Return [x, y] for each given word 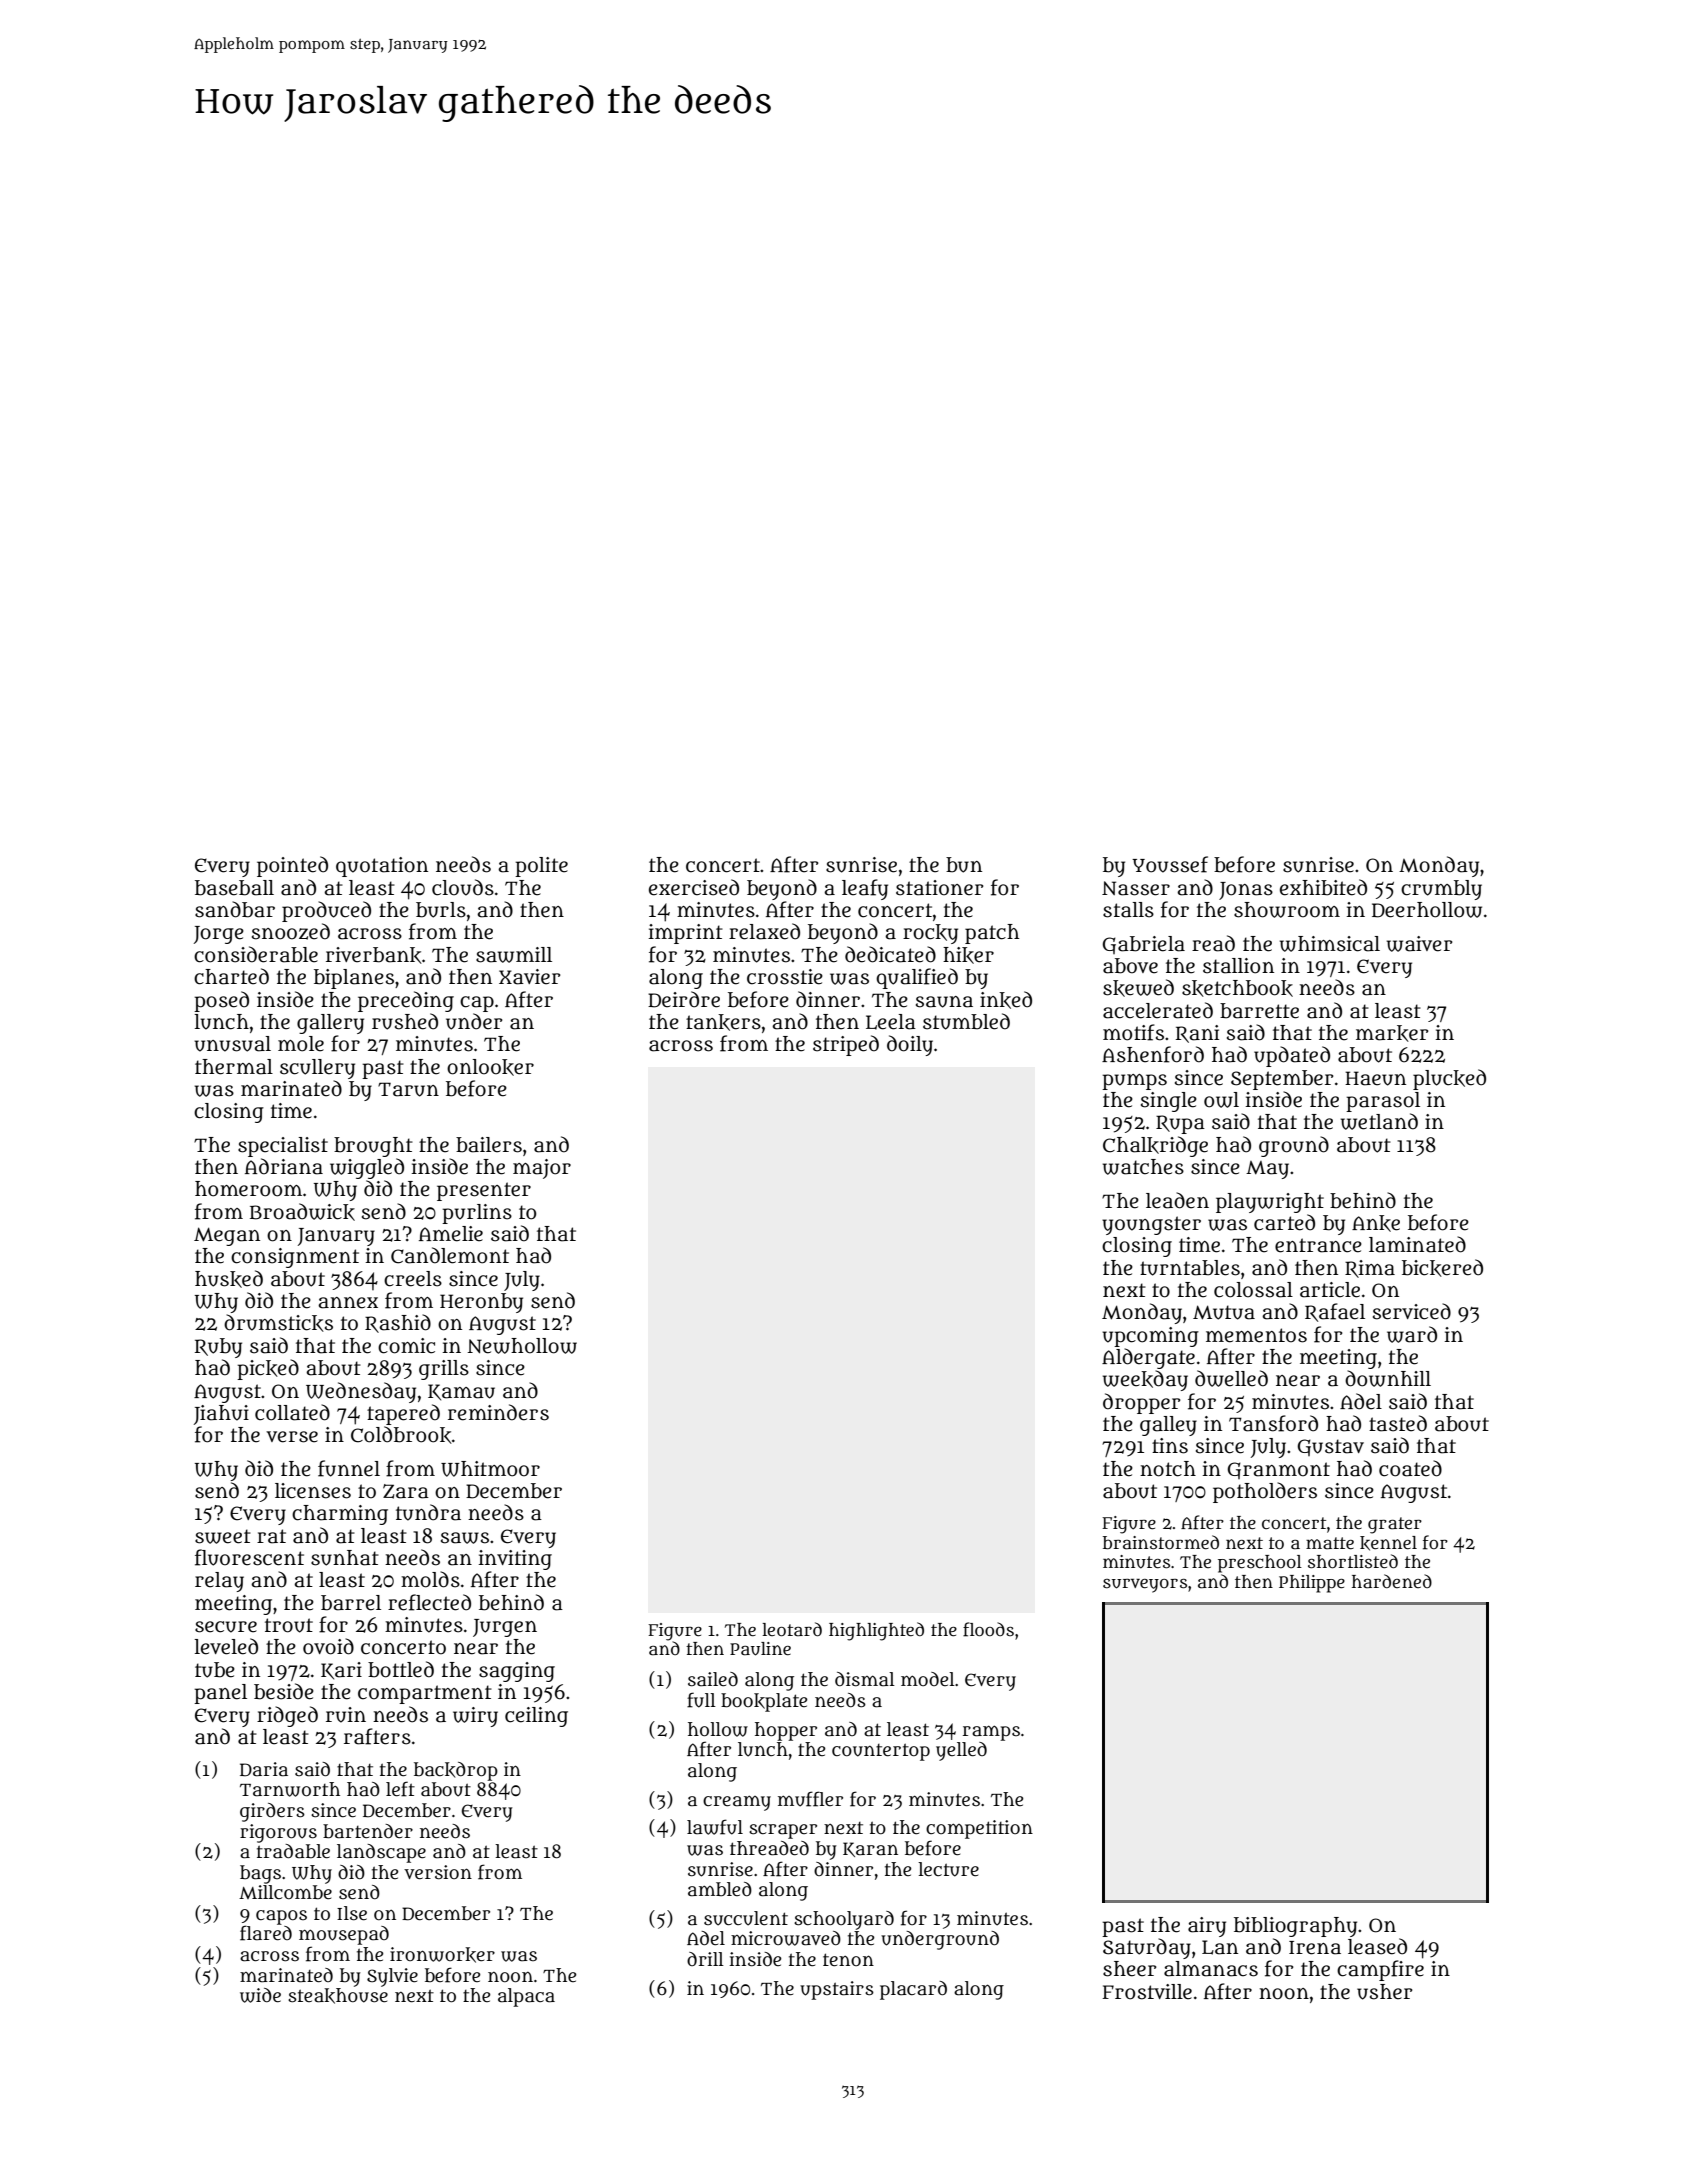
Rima [1370, 1269]
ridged [287, 1716]
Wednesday [361, 1392]
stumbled [966, 1021]
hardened [1392, 1581]
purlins [477, 1214]
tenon [848, 1959]
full [701, 1700]
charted [231, 976]
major [542, 1169]
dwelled [1231, 1378]
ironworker [442, 1955]
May [1267, 1170]
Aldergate [1148, 1358]
